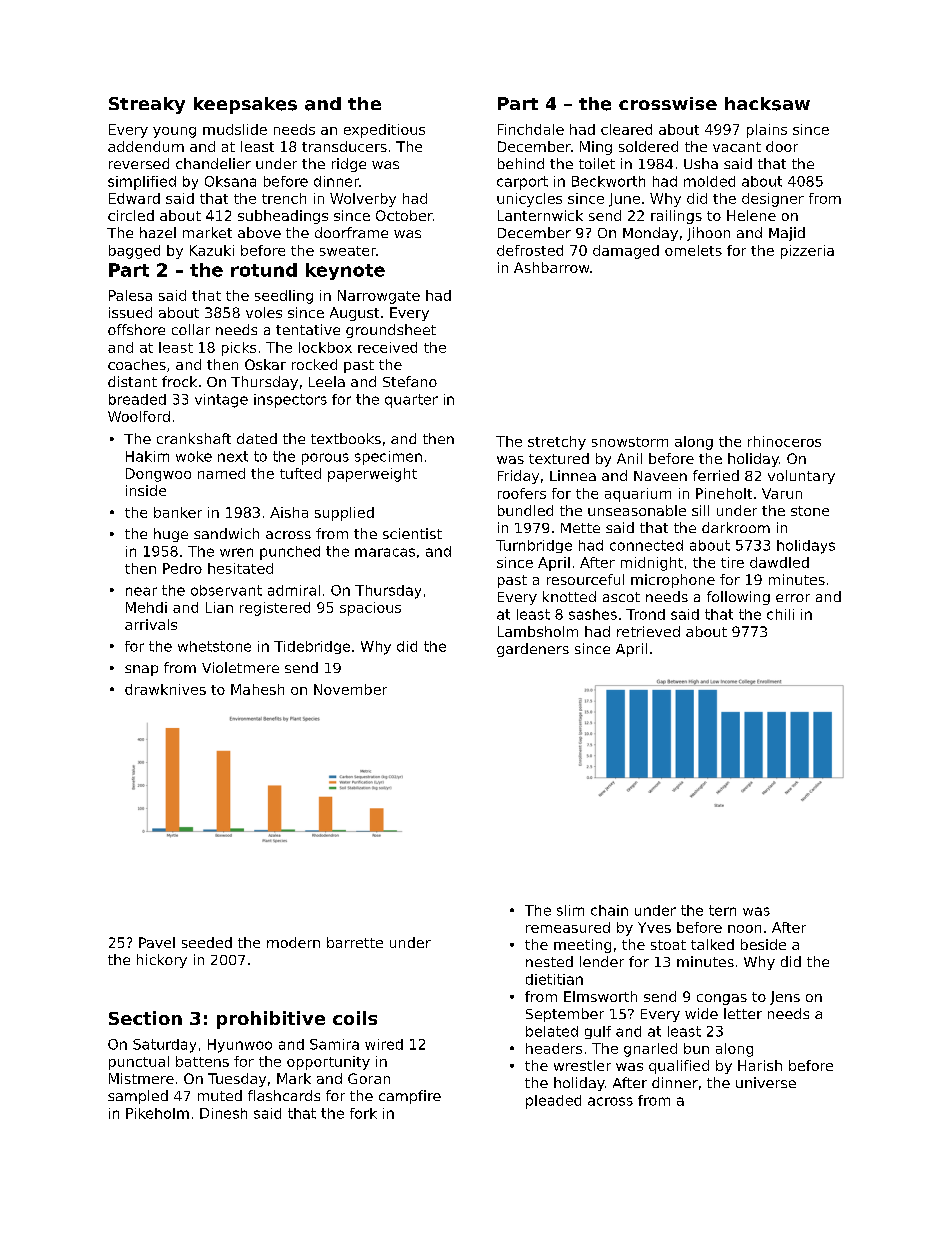 The width and height of the document is (952, 1233). What do you see at coordinates (766, 1082) in the document?
I see `universe` at bounding box center [766, 1082].
